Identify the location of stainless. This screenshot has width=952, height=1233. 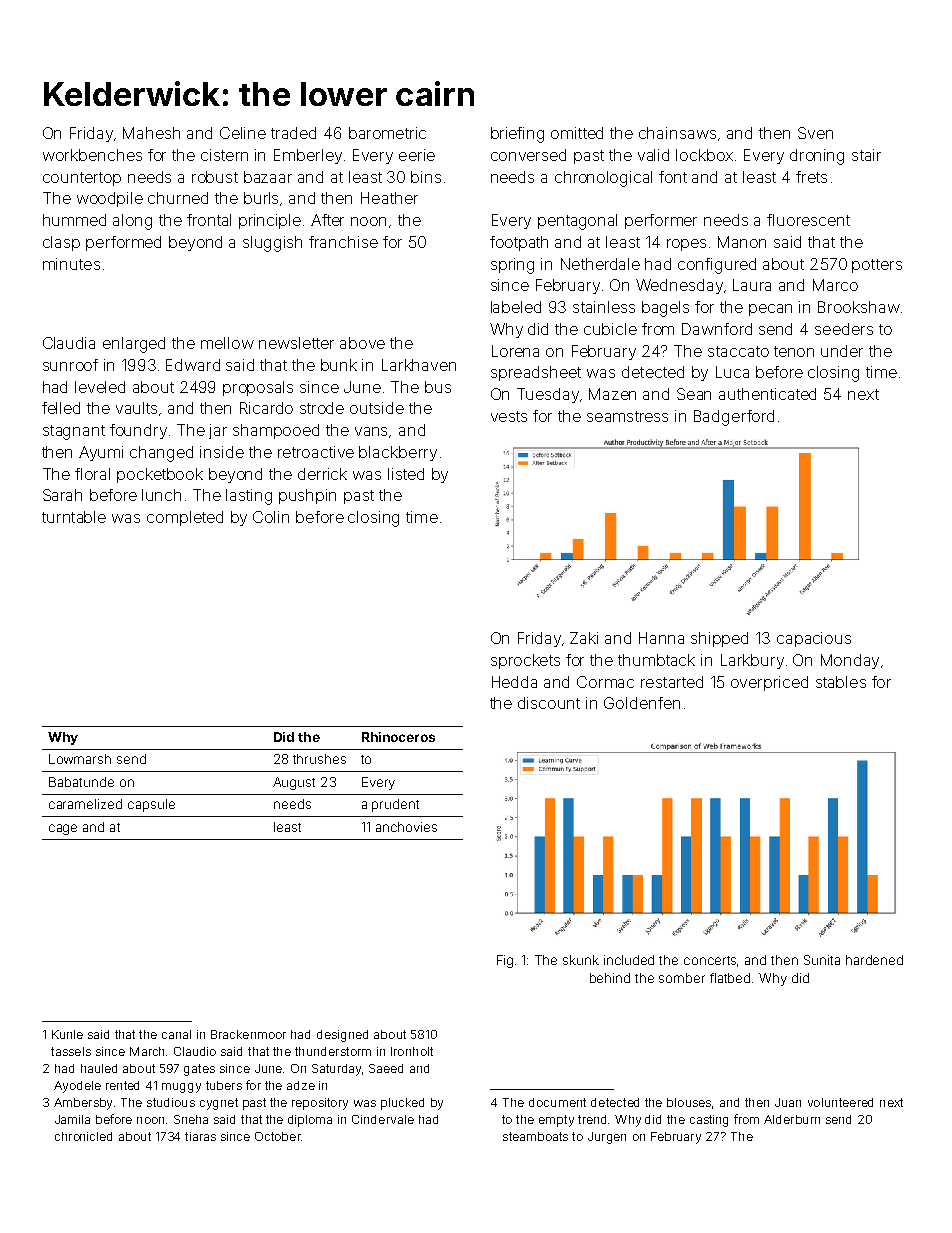
(604, 307).
